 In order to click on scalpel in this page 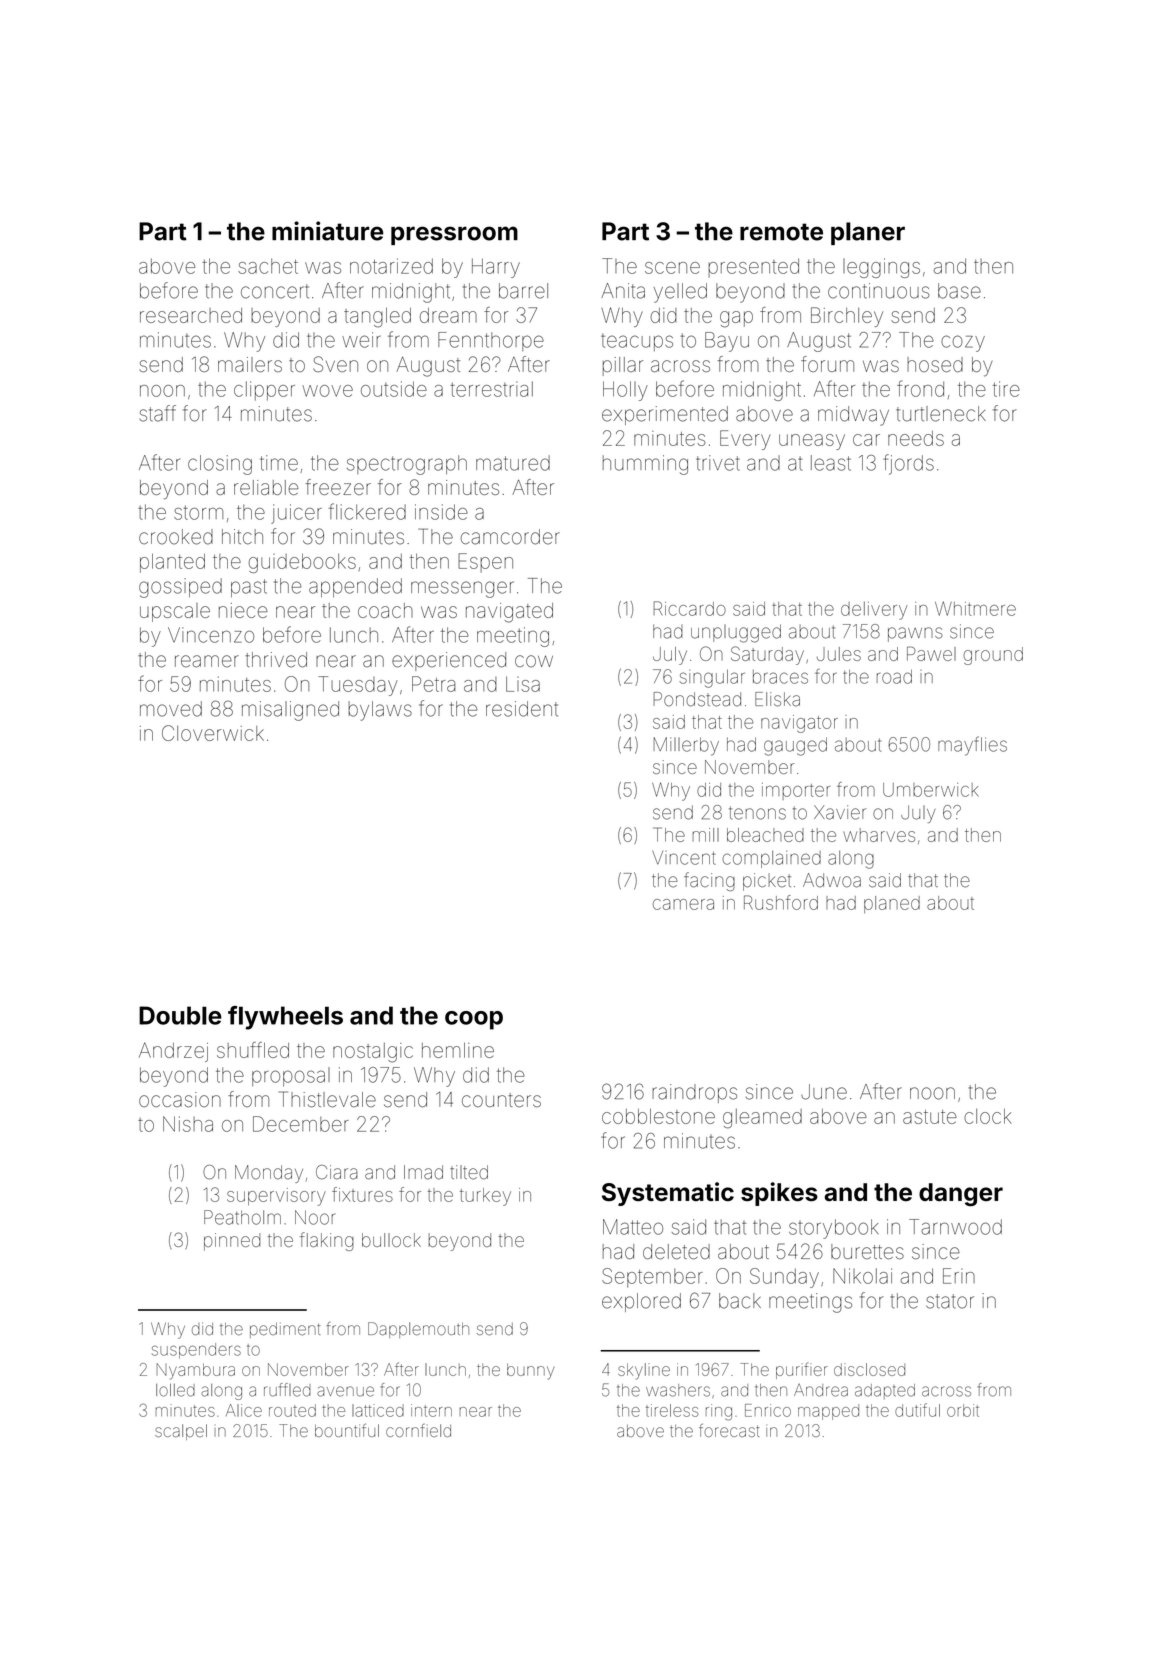, I will do `click(181, 1432)`.
